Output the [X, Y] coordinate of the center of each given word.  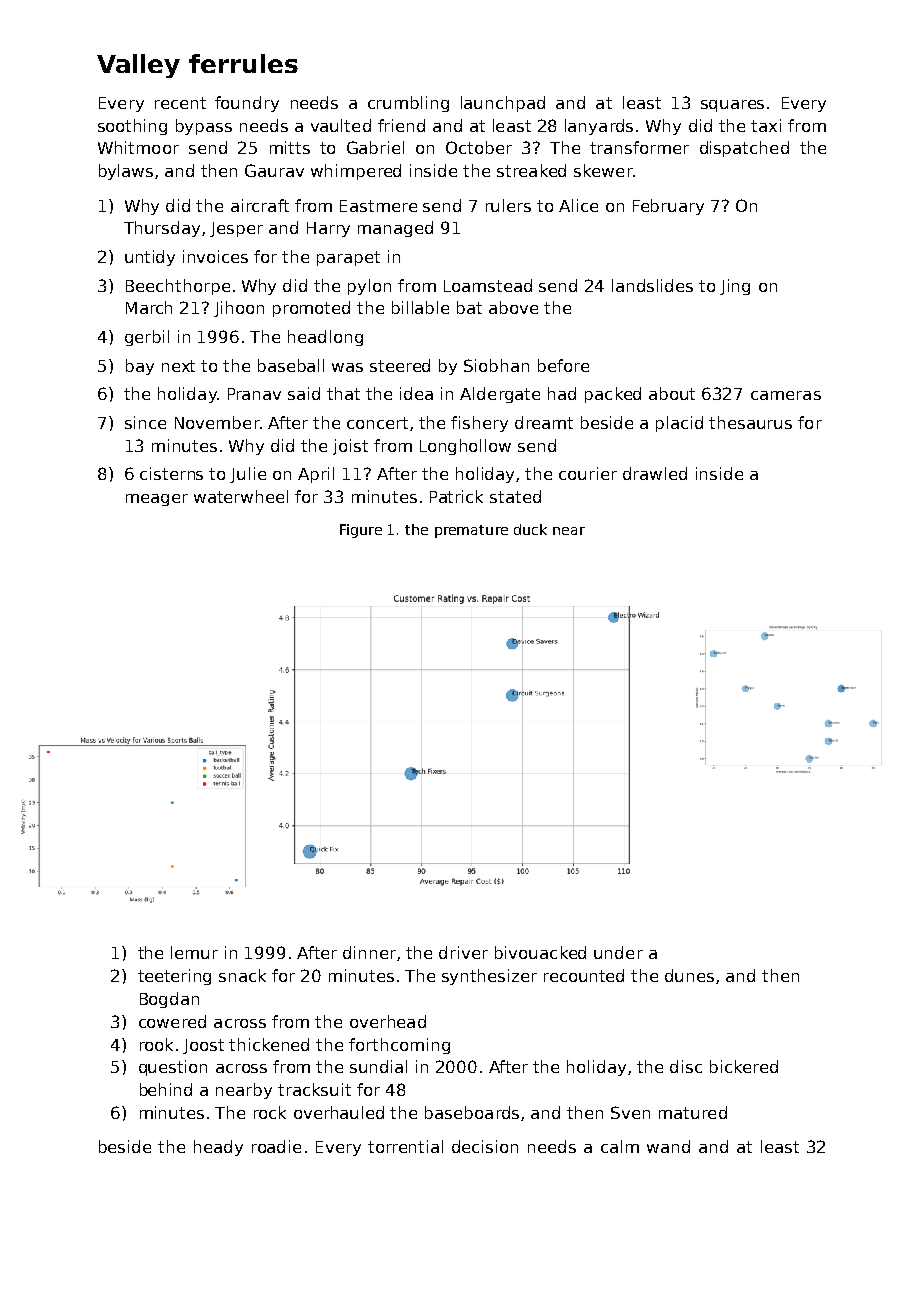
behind [166, 1089]
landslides [652, 285]
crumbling [408, 104]
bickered [744, 1066]
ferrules [243, 63]
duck [530, 529]
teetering [174, 977]
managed [395, 229]
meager [157, 500]
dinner [369, 952]
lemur [194, 952]
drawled [655, 473]
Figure [361, 531]
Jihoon [239, 309]
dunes [689, 975]
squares [732, 106]
